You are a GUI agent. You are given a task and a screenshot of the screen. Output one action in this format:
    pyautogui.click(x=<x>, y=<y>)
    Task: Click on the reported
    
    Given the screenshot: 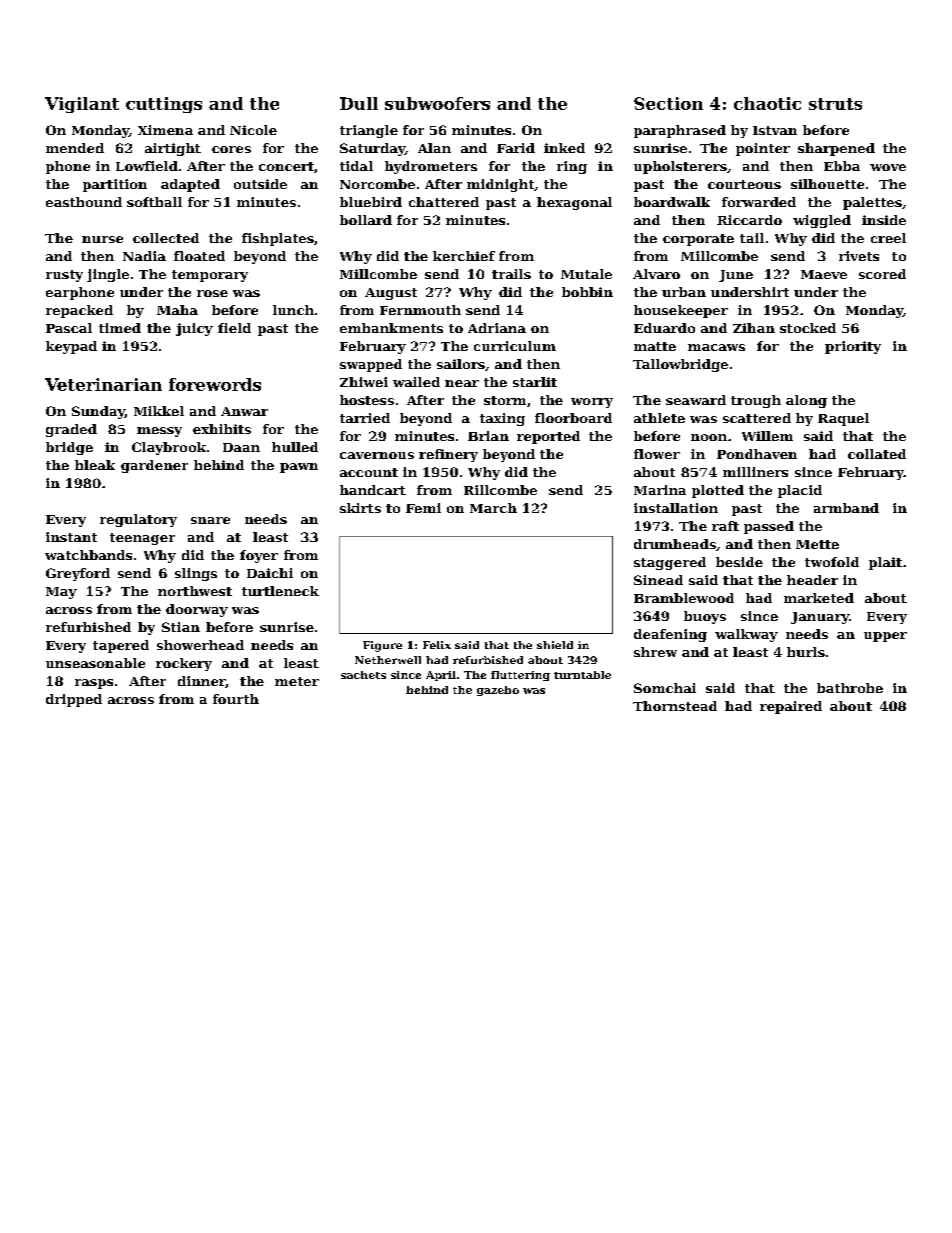 What is the action you would take?
    pyautogui.click(x=548, y=437)
